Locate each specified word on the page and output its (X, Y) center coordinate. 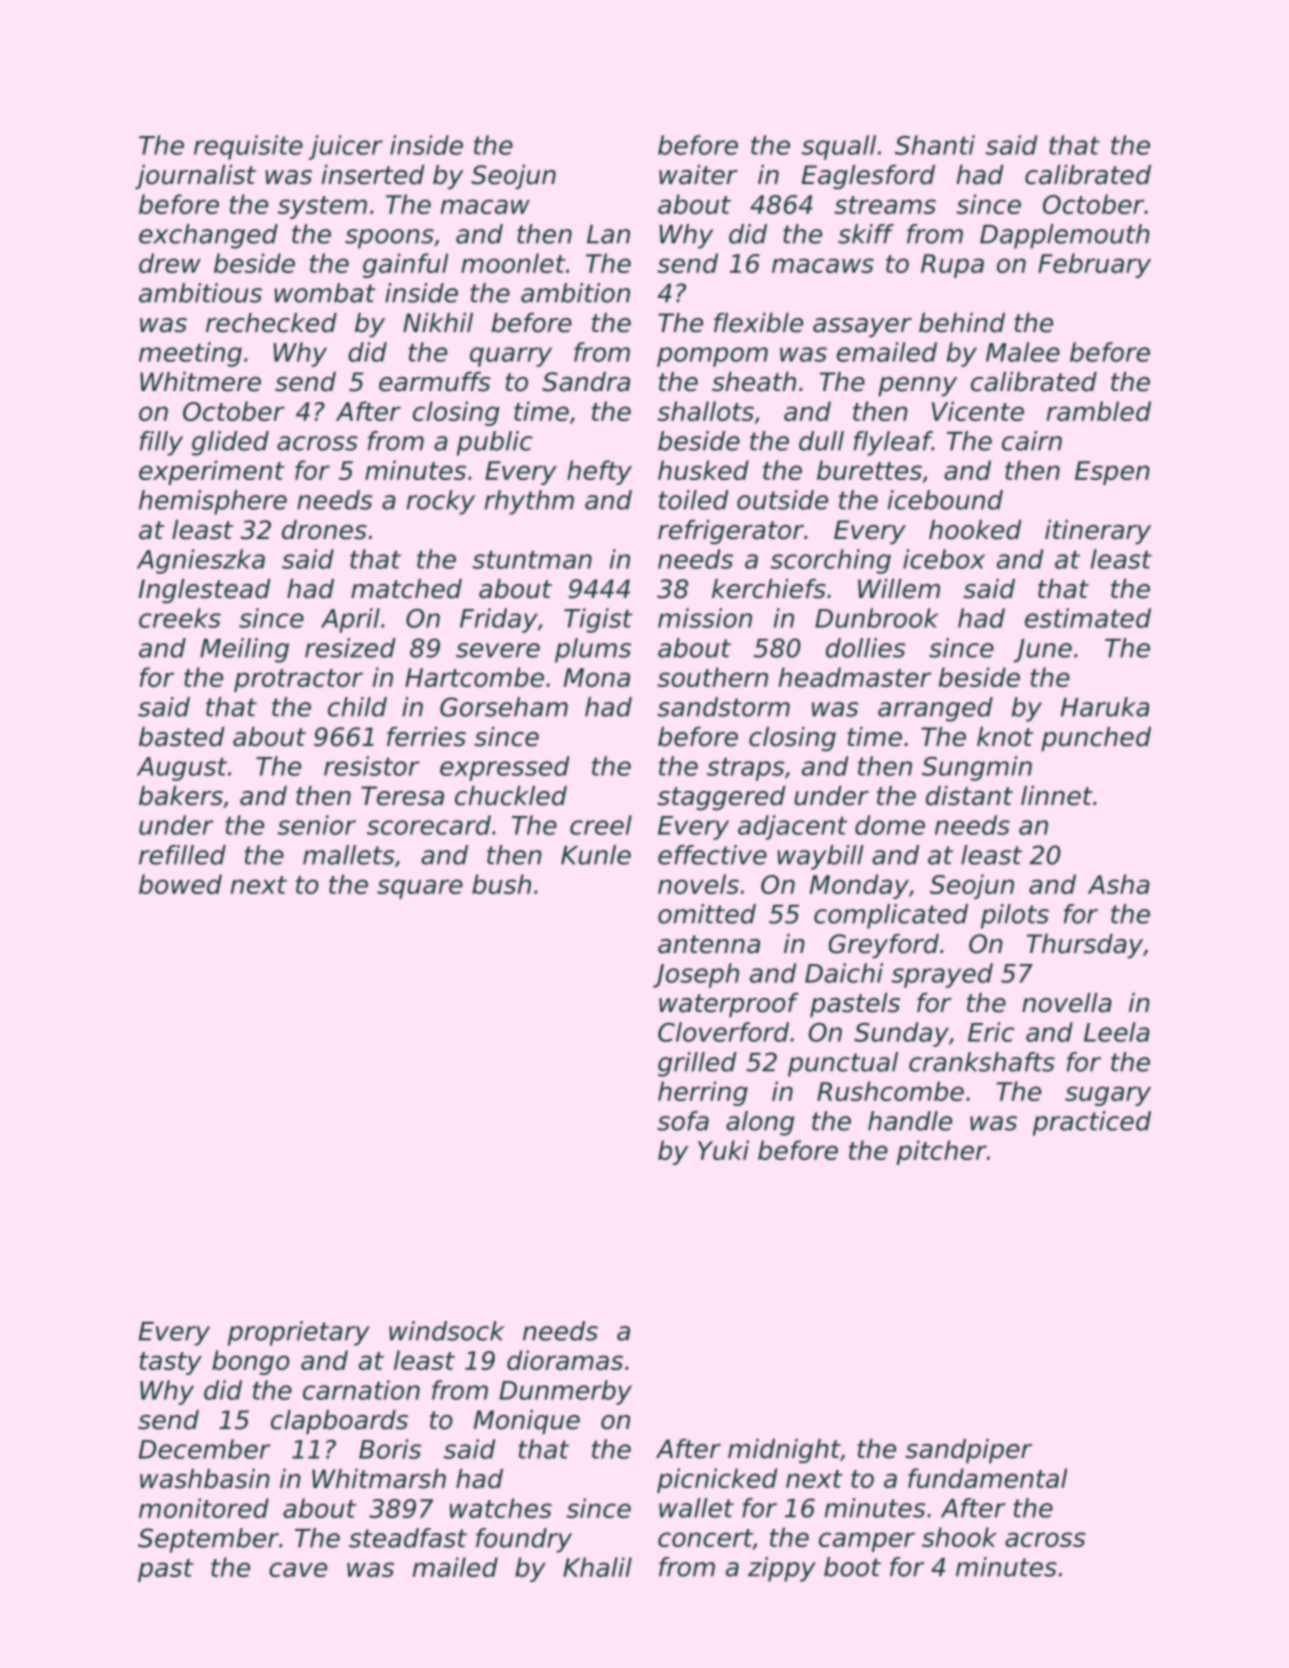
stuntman (532, 560)
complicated (891, 916)
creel (601, 825)
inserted (373, 175)
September (208, 1540)
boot (852, 1567)
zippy (782, 1569)
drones (324, 530)
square (420, 889)
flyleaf (893, 443)
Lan (608, 234)
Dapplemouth (1065, 236)
